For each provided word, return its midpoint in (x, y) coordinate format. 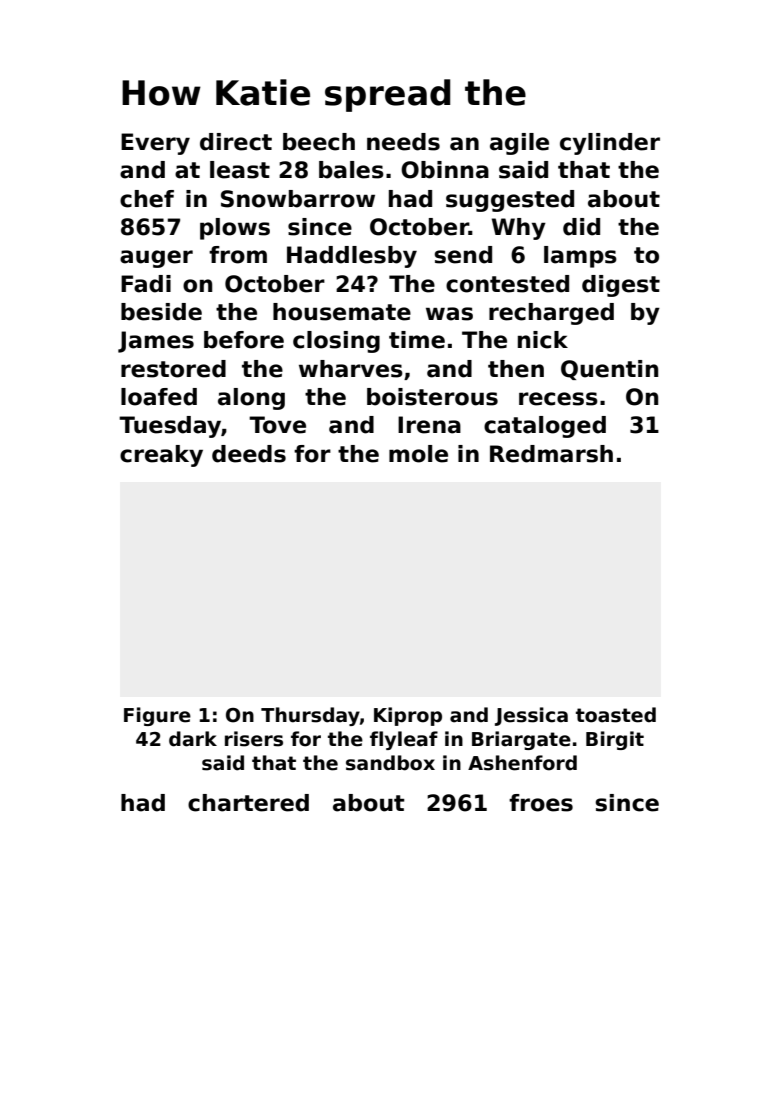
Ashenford (522, 763)
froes (541, 803)
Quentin (609, 370)
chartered (248, 803)
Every (155, 144)
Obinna (445, 170)
